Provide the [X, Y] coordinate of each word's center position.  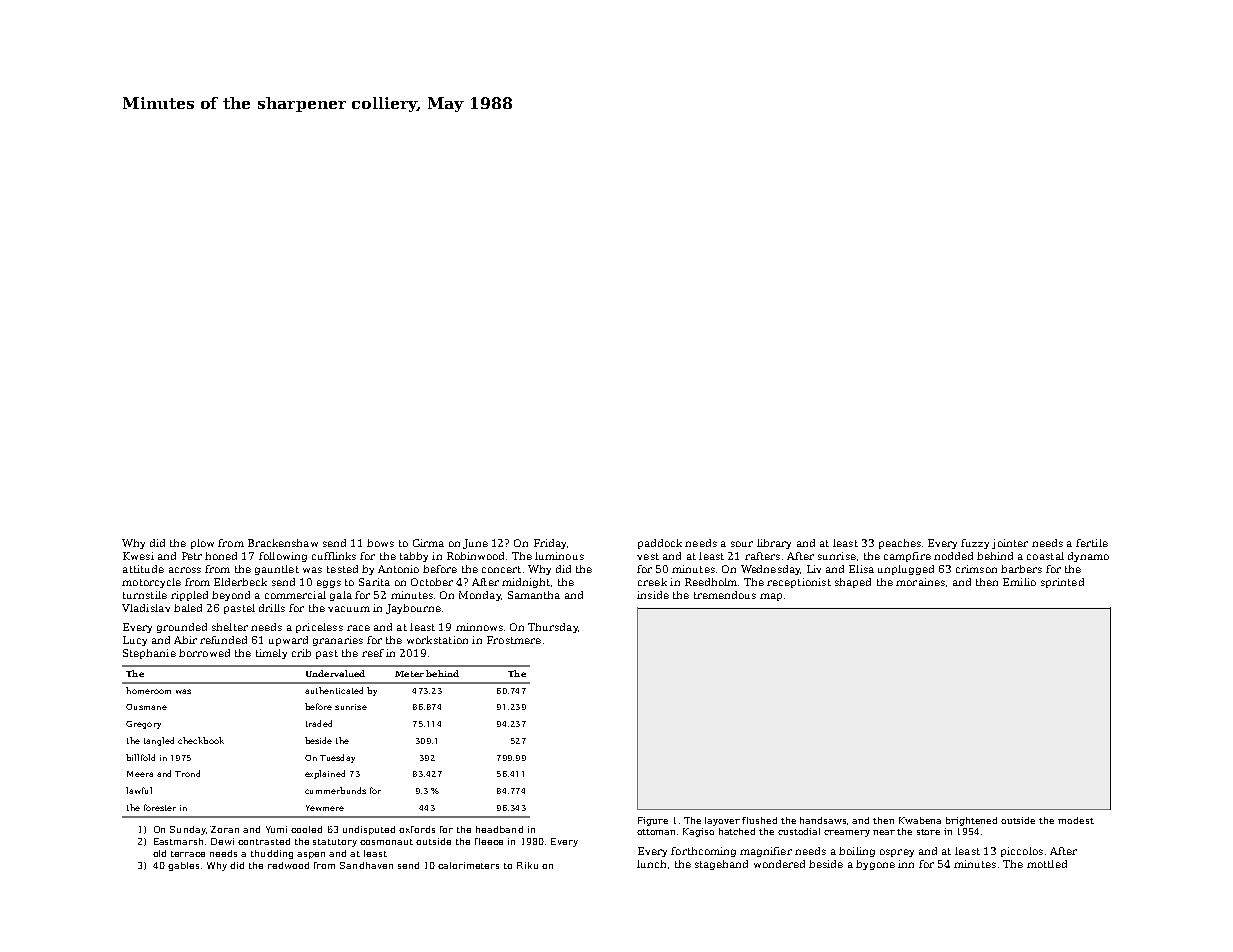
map [771, 597]
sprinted [1062, 583]
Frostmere [514, 640]
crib [301, 653]
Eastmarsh [178, 841]
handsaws [823, 820]
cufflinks [334, 556]
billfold [140, 757]
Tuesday [337, 758]
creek [652, 582]
